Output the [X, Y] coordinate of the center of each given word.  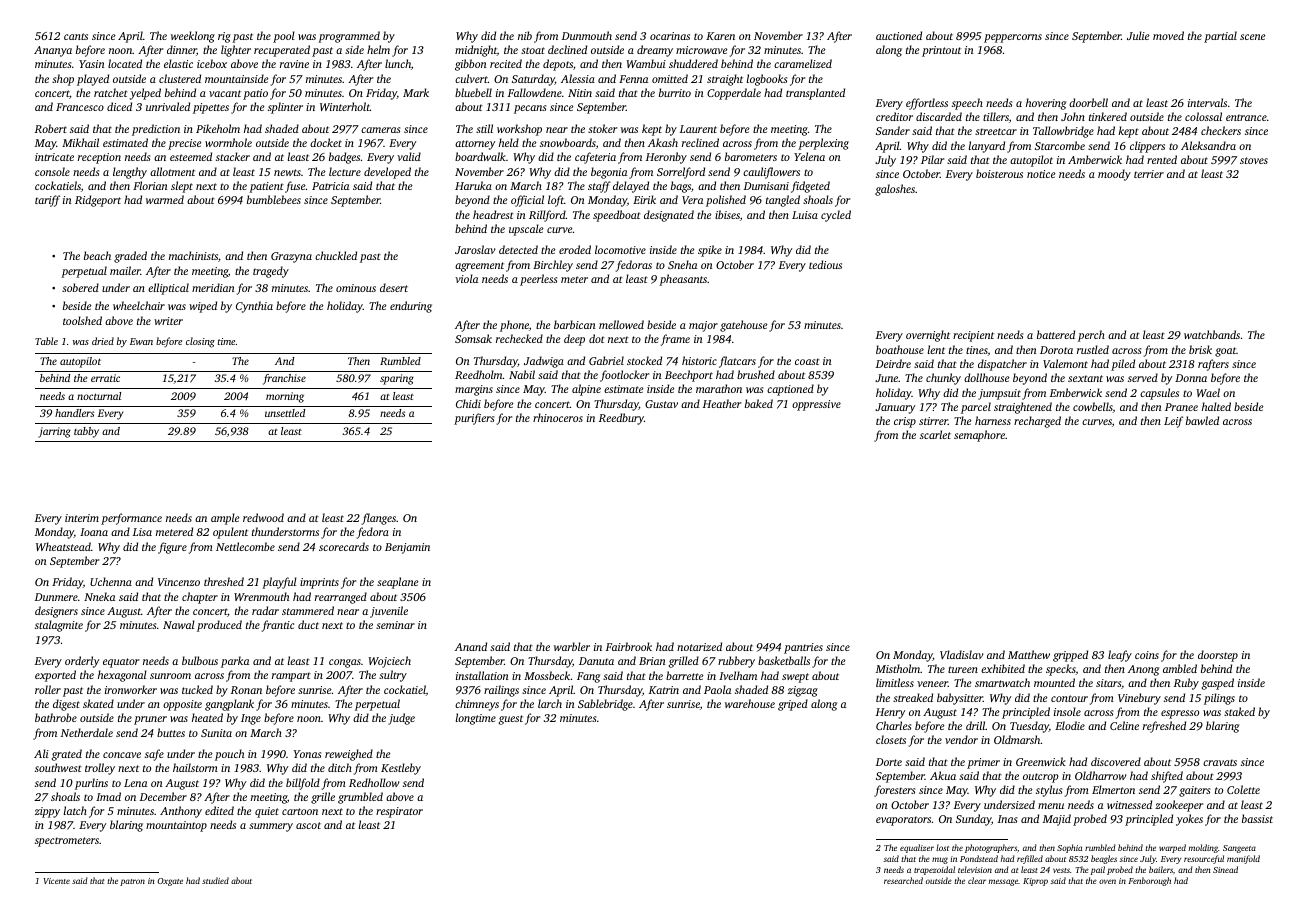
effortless [927, 104]
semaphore [979, 436]
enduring [411, 307]
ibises [727, 214]
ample [225, 519]
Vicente [57, 881]
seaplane [398, 583]
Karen [720, 36]
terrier [1149, 174]
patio [255, 94]
